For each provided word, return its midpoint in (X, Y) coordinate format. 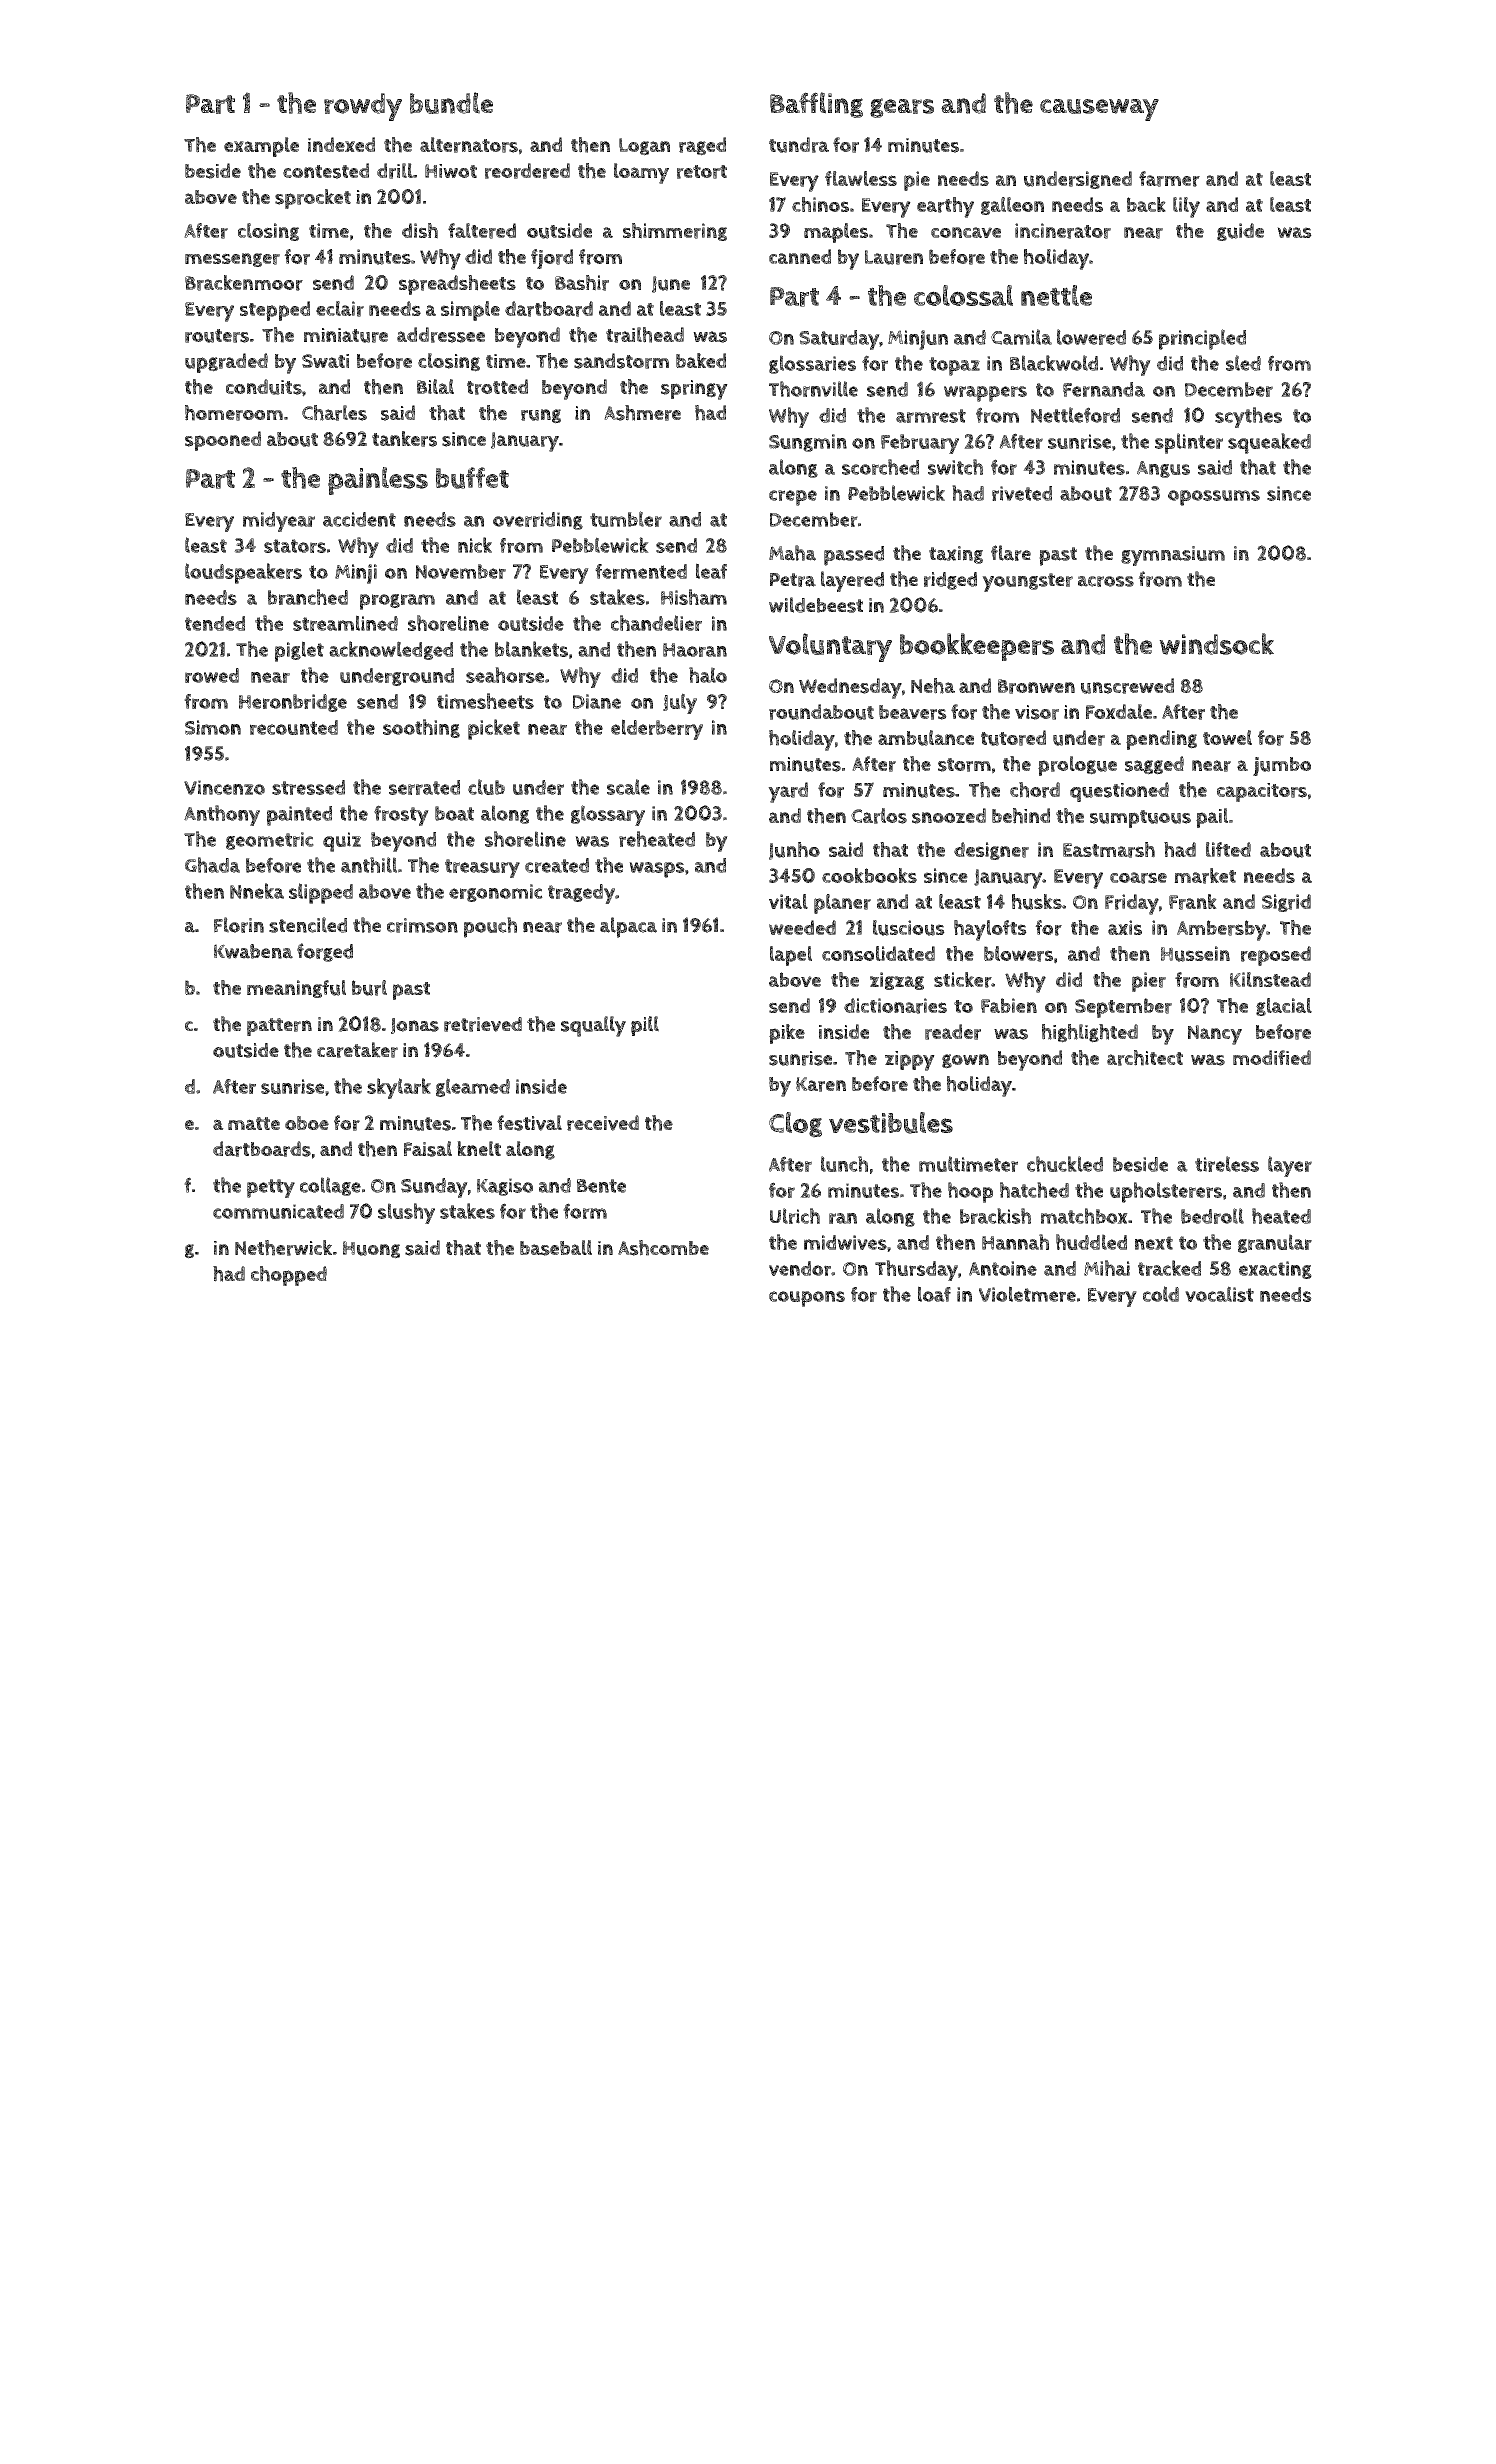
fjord (552, 259)
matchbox (1084, 1216)
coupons (807, 1299)
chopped (289, 1276)
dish (420, 231)
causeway (1099, 110)
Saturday (839, 340)
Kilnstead (1270, 979)
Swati (325, 361)
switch (955, 467)
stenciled (308, 925)
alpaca (628, 927)
